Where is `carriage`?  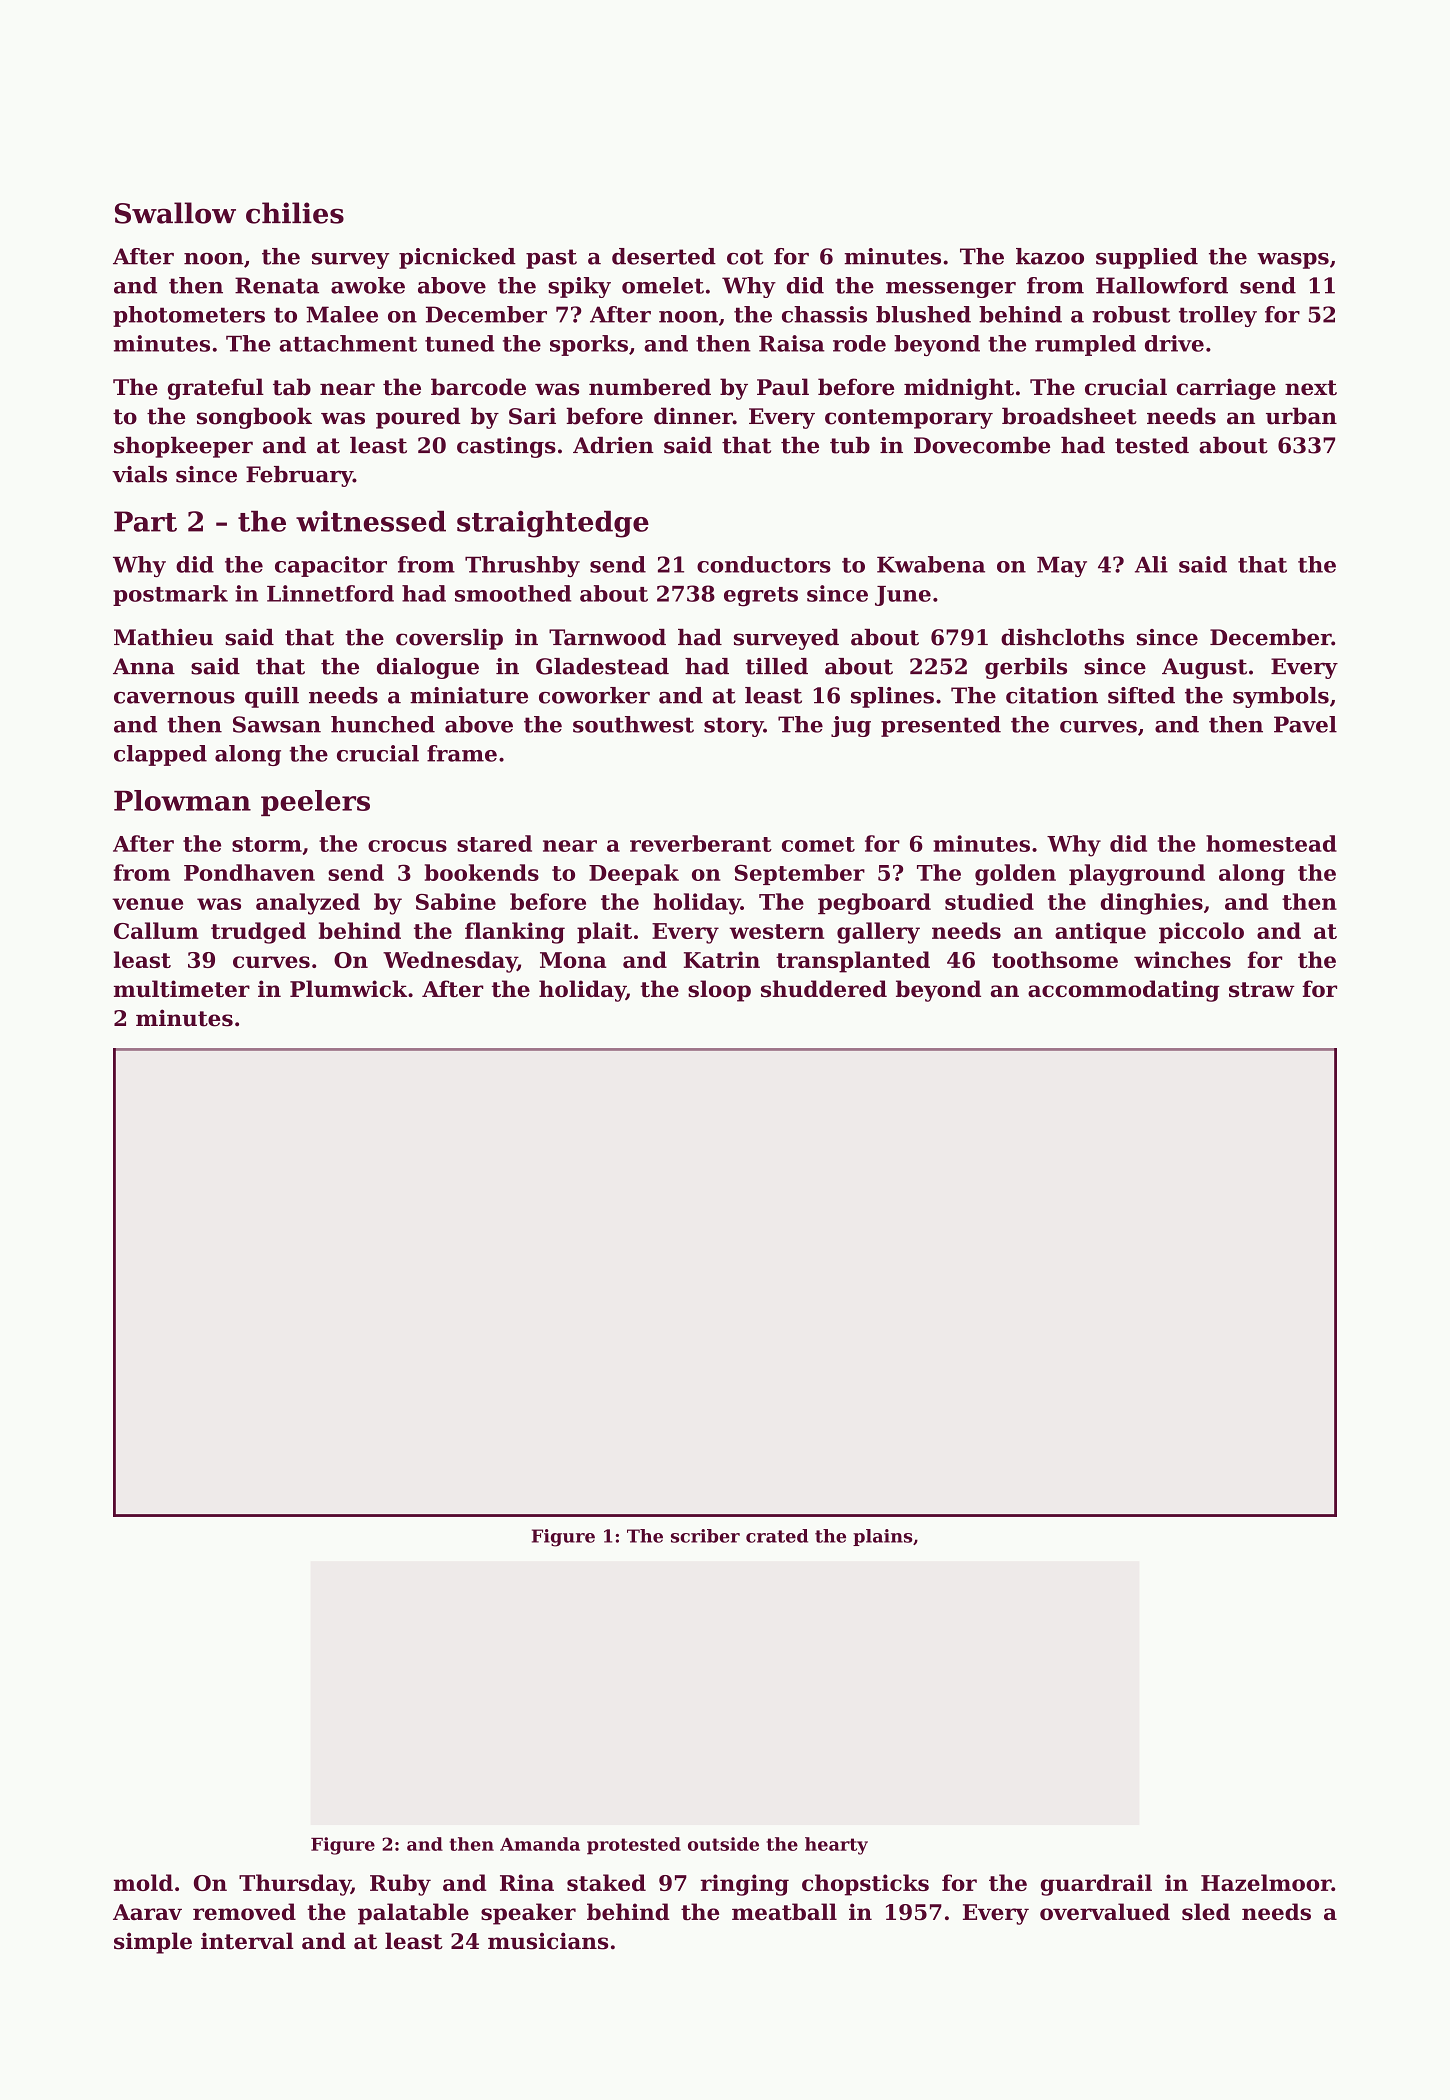
carriage is located at coordinates (1226, 389).
